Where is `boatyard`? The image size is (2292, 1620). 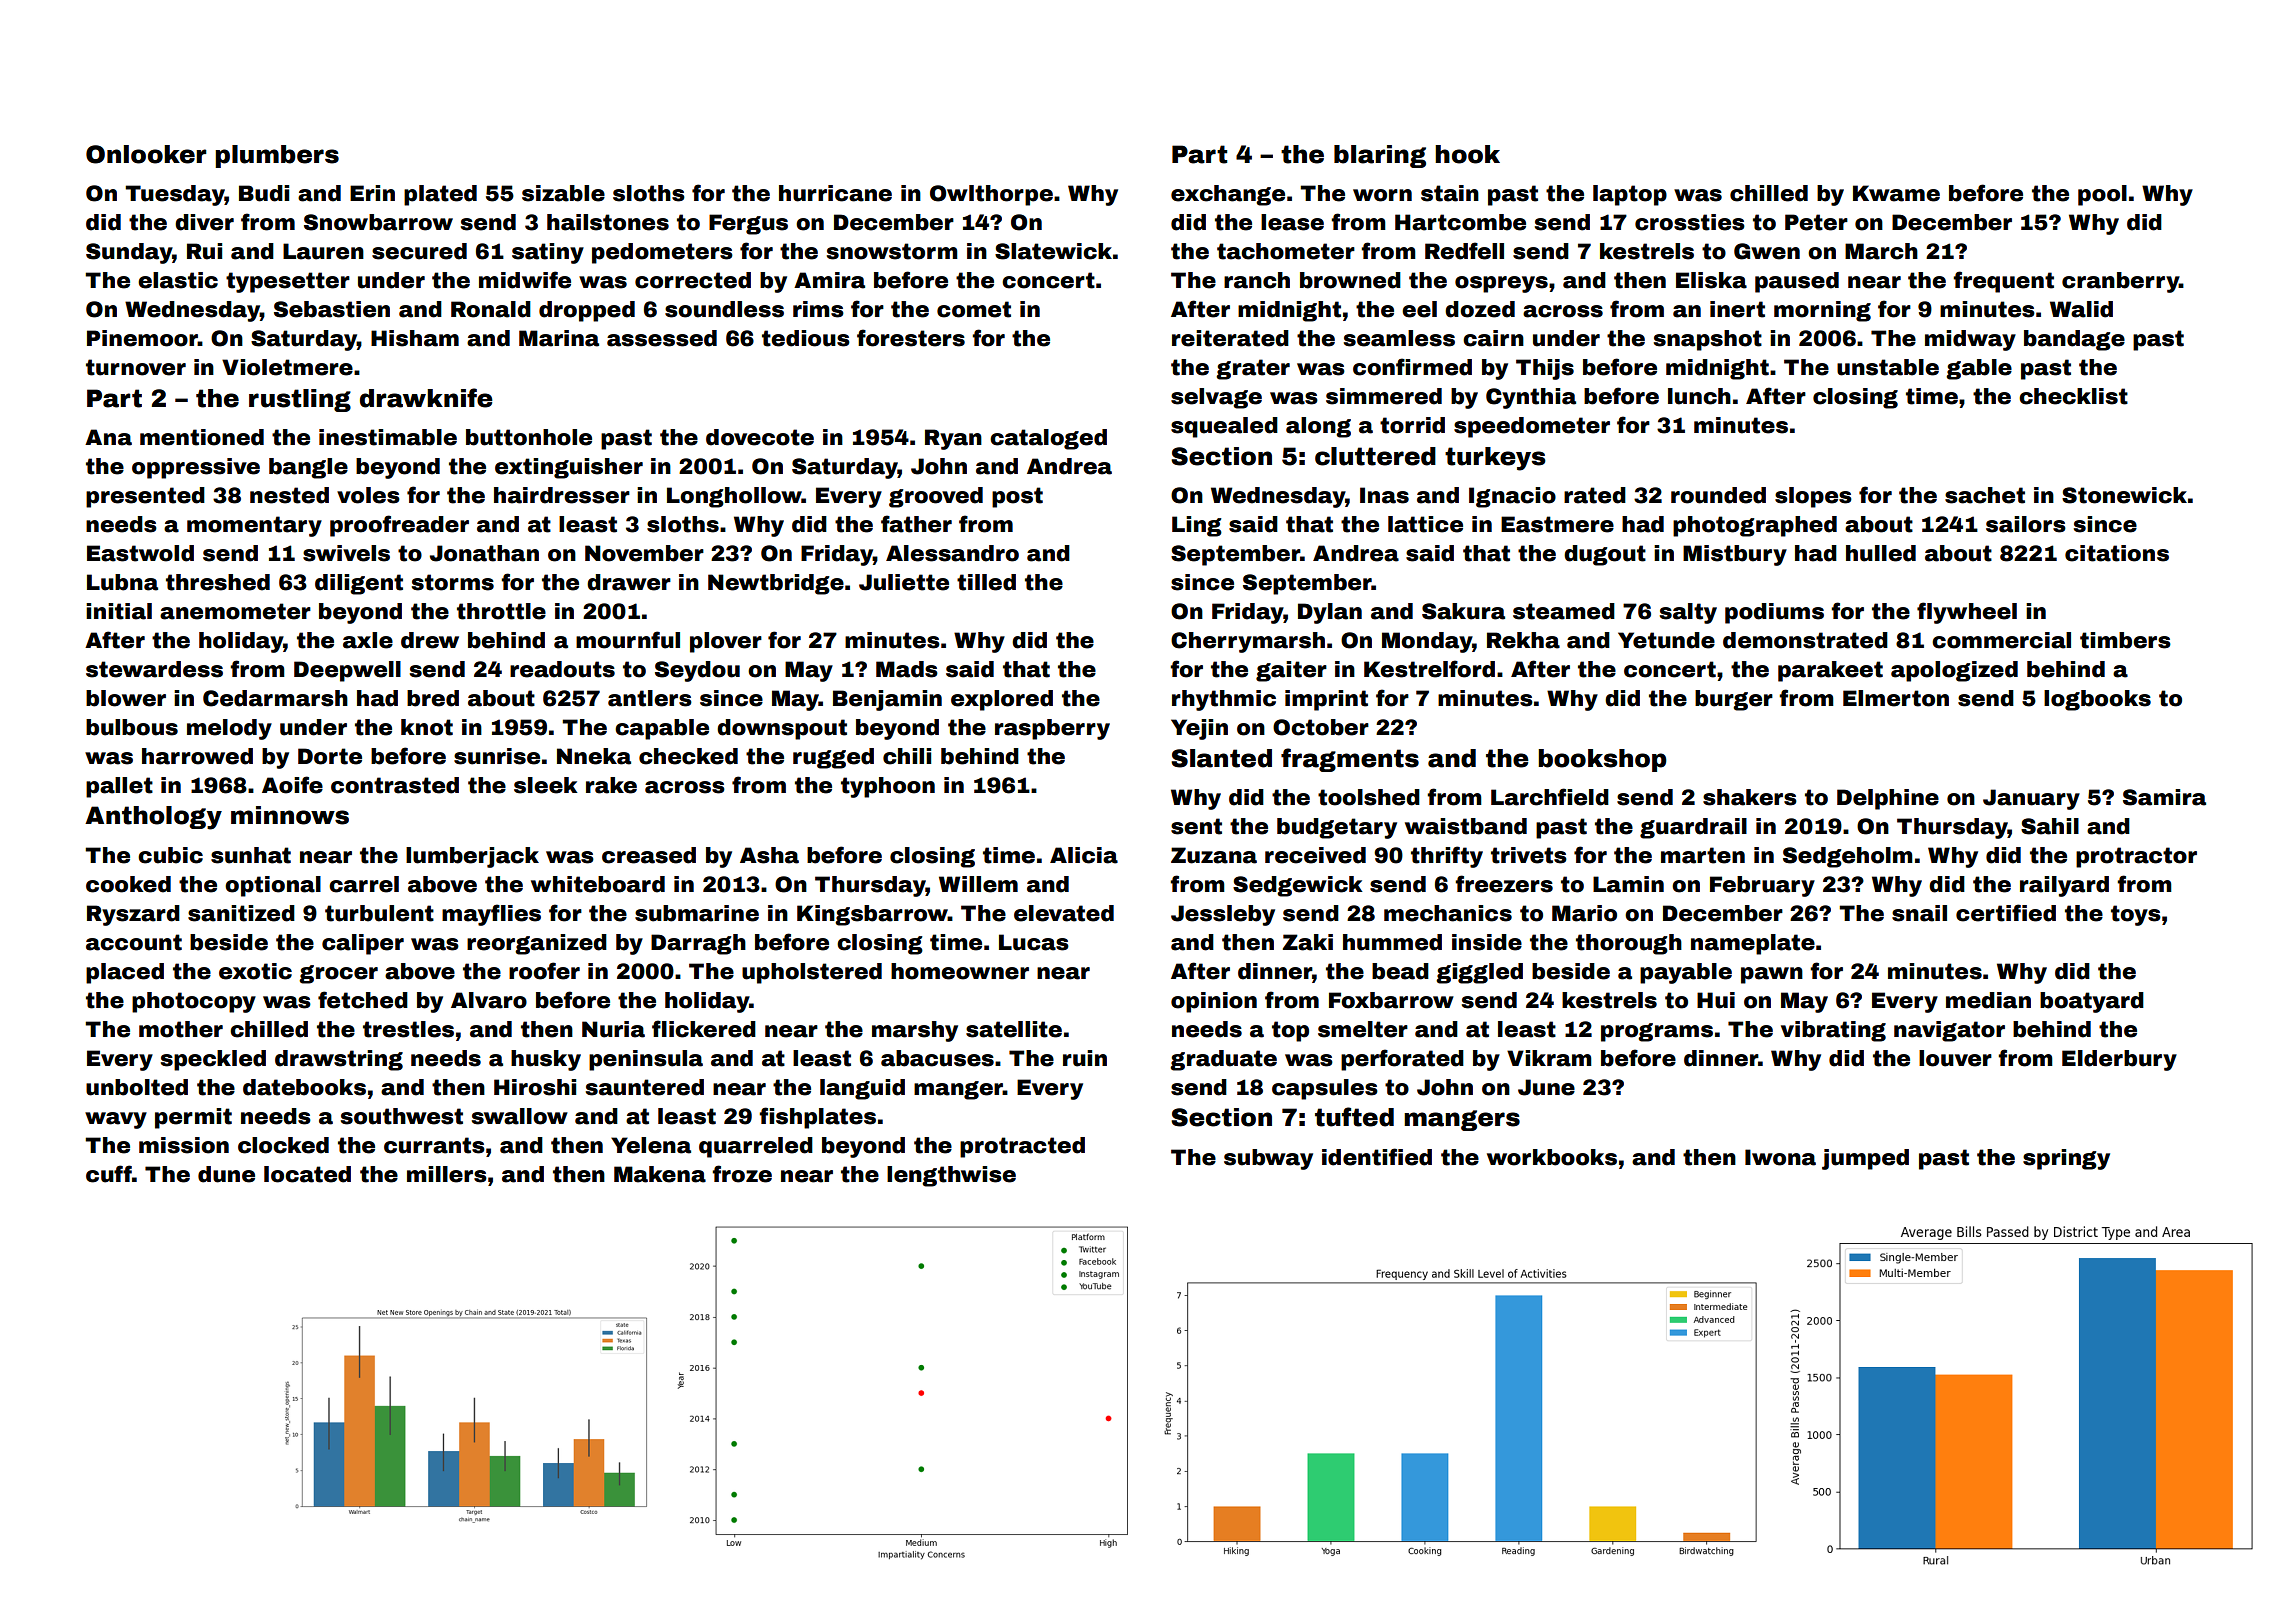 boatyard is located at coordinates (2092, 1002).
